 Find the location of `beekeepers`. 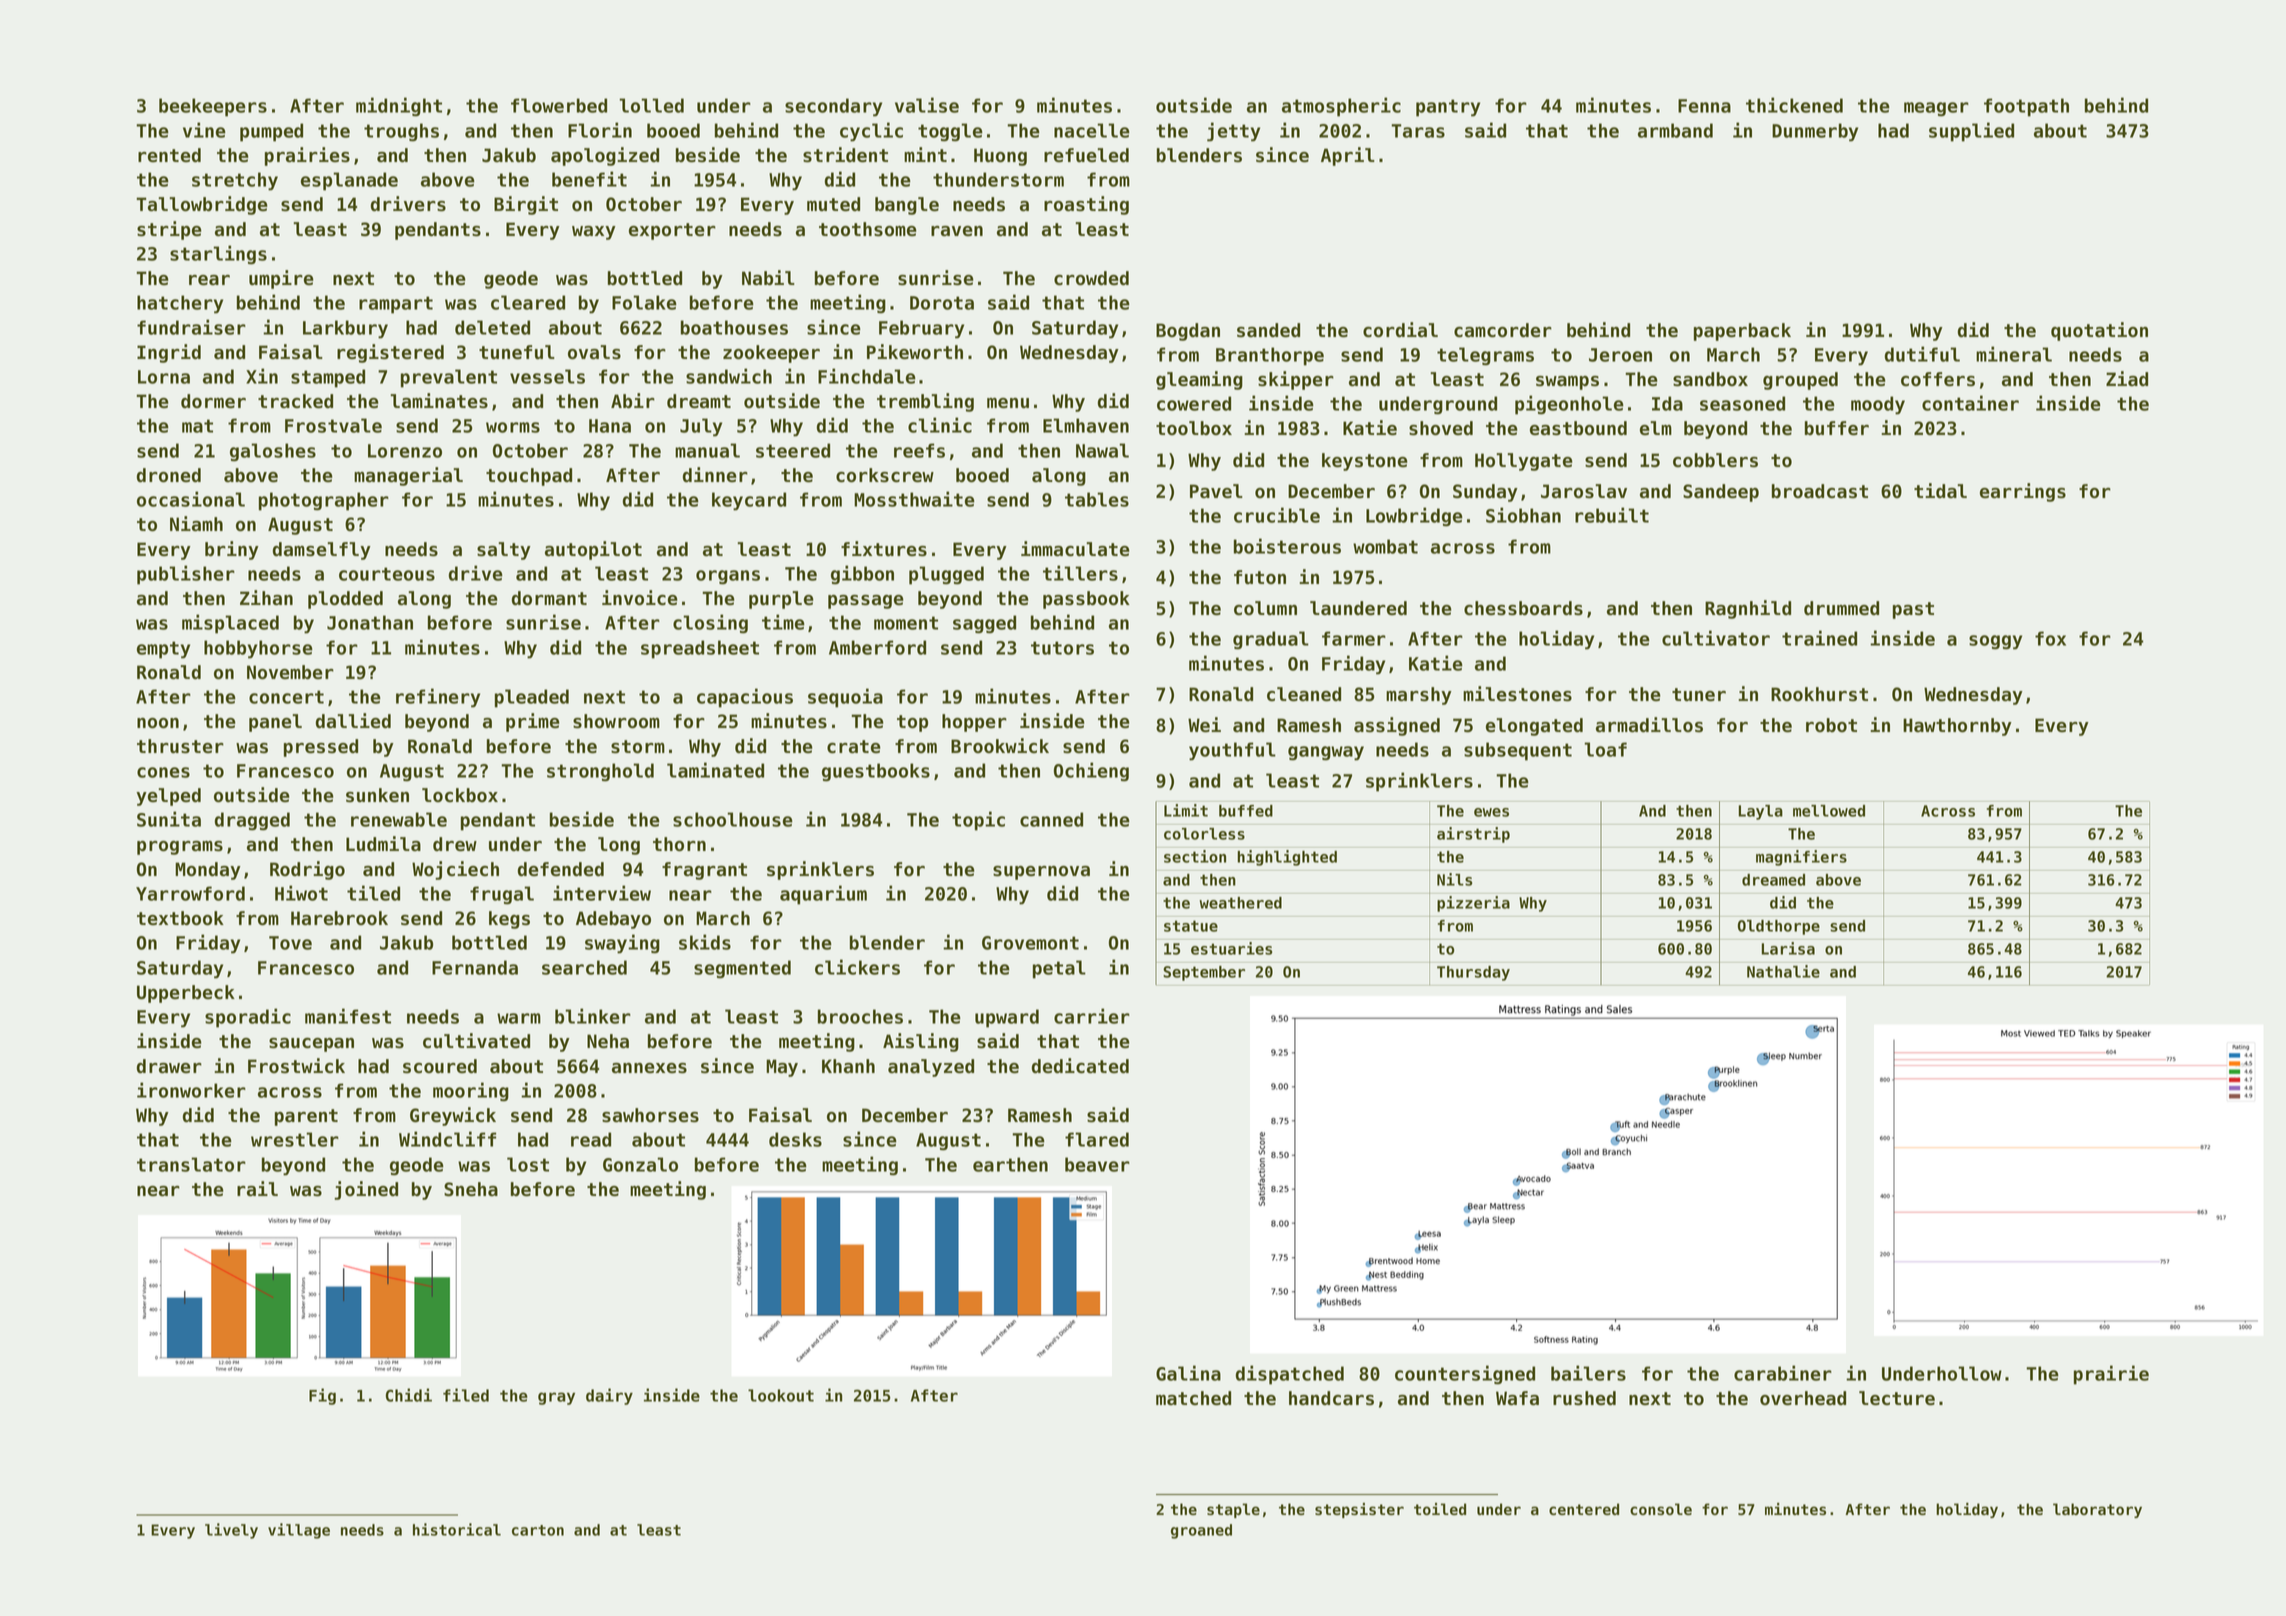

beekeepers is located at coordinates (213, 107).
